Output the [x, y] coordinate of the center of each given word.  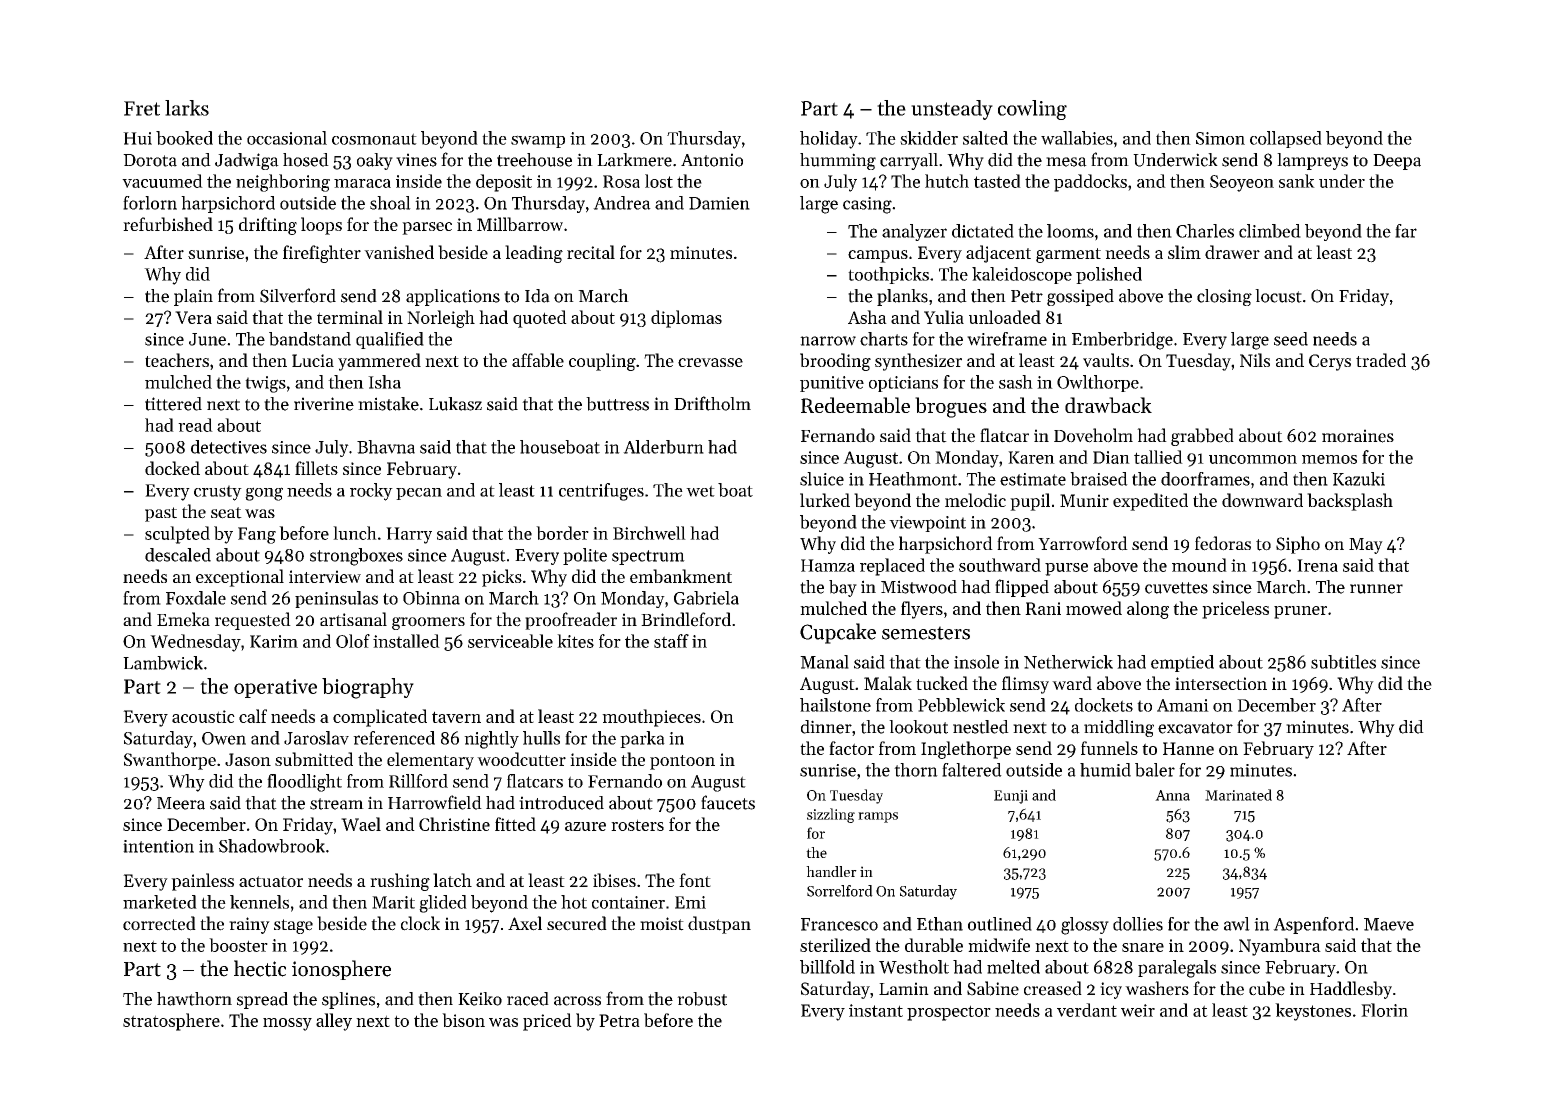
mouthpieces [651, 718]
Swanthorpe [170, 761]
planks [902, 297]
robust [702, 999]
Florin [1384, 1010]
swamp [538, 141]
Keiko [480, 999]
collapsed [1286, 139]
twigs [265, 384]
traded [1381, 360]
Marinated [1238, 795]
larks [187, 108]
